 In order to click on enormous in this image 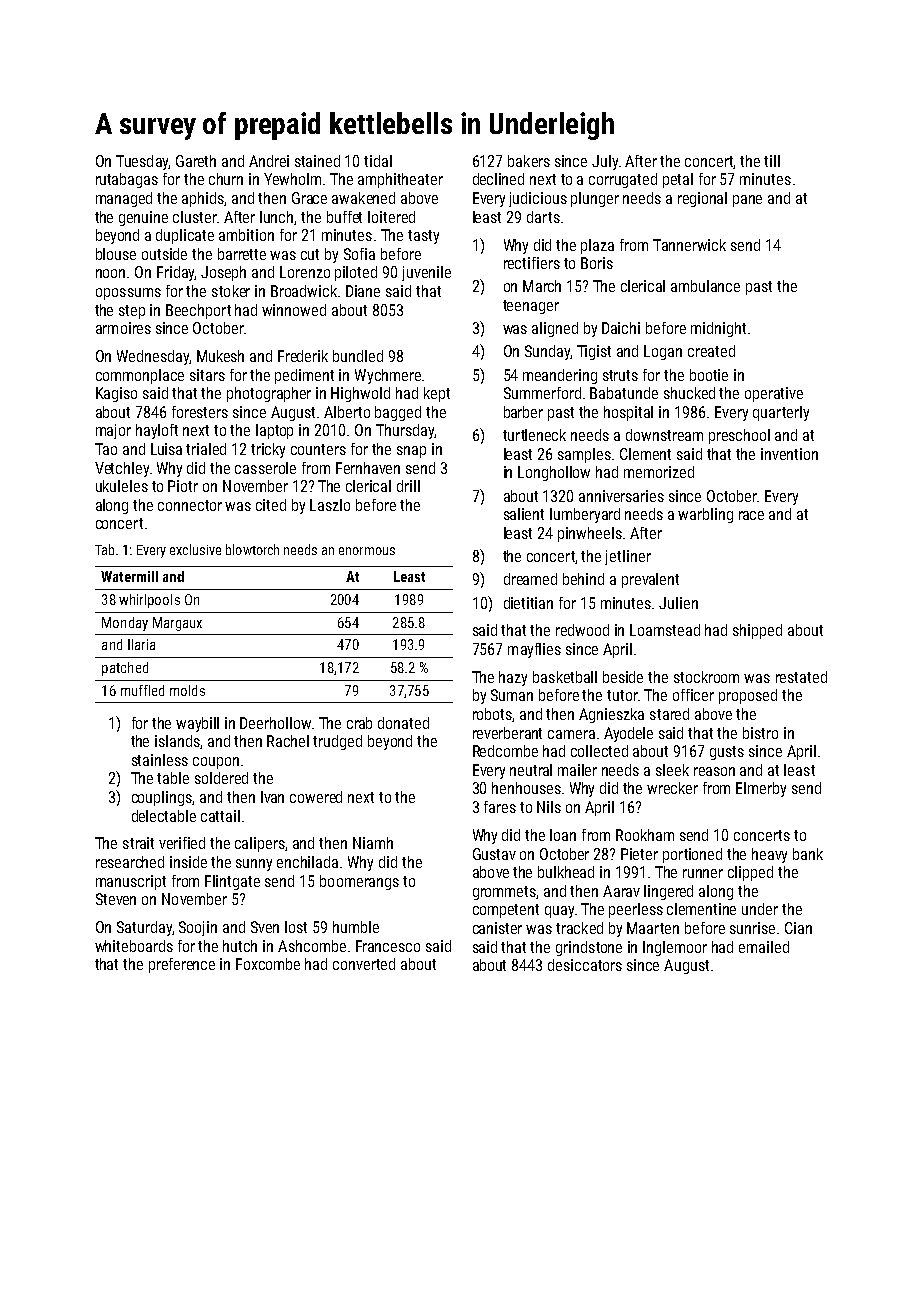, I will do `click(367, 551)`.
